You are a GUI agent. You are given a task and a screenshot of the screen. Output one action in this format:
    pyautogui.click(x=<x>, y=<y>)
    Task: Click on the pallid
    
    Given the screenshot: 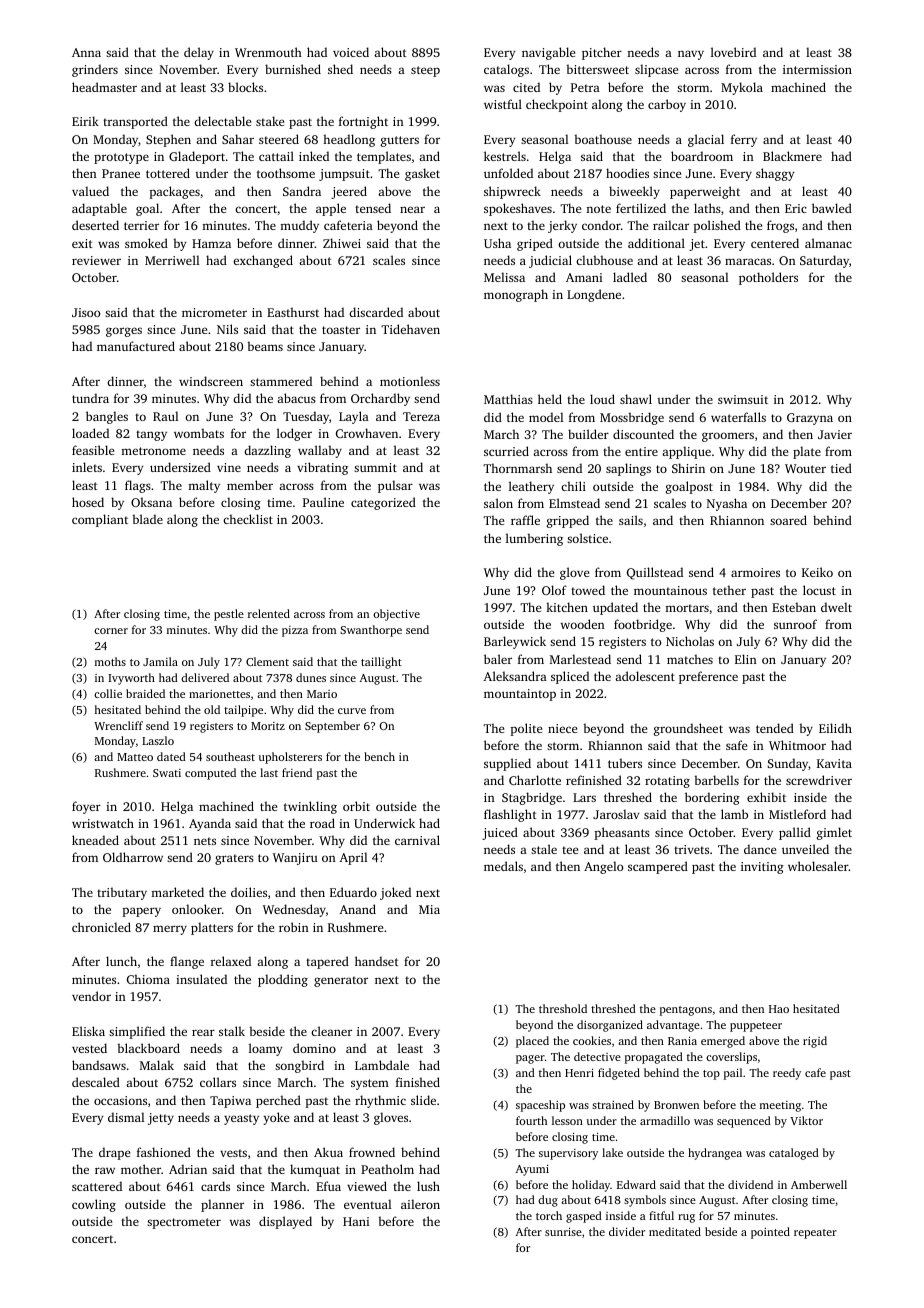 What is the action you would take?
    pyautogui.click(x=795, y=833)
